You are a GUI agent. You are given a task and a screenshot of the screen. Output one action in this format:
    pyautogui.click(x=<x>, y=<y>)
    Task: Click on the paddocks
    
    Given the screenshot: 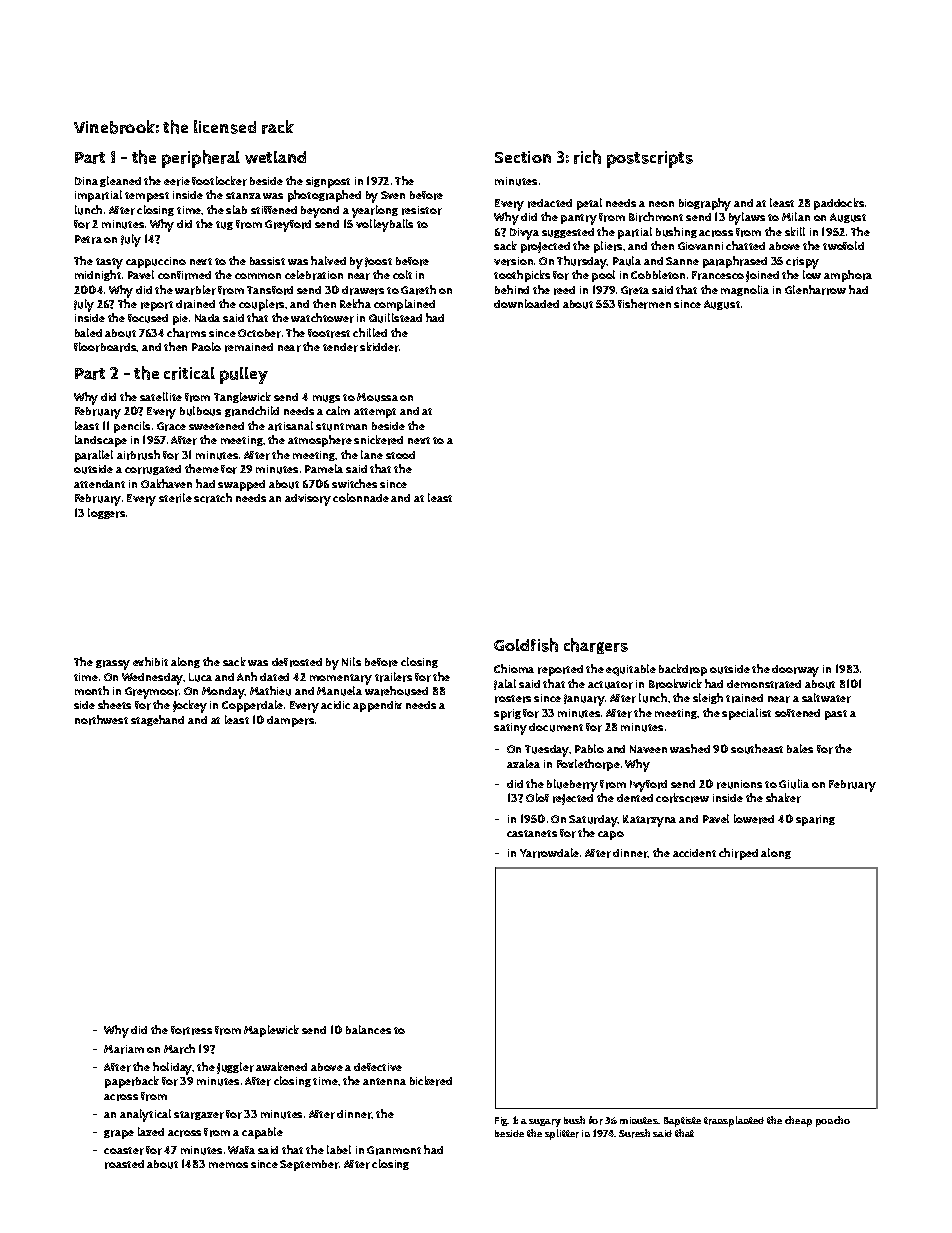 What is the action you would take?
    pyautogui.click(x=839, y=204)
